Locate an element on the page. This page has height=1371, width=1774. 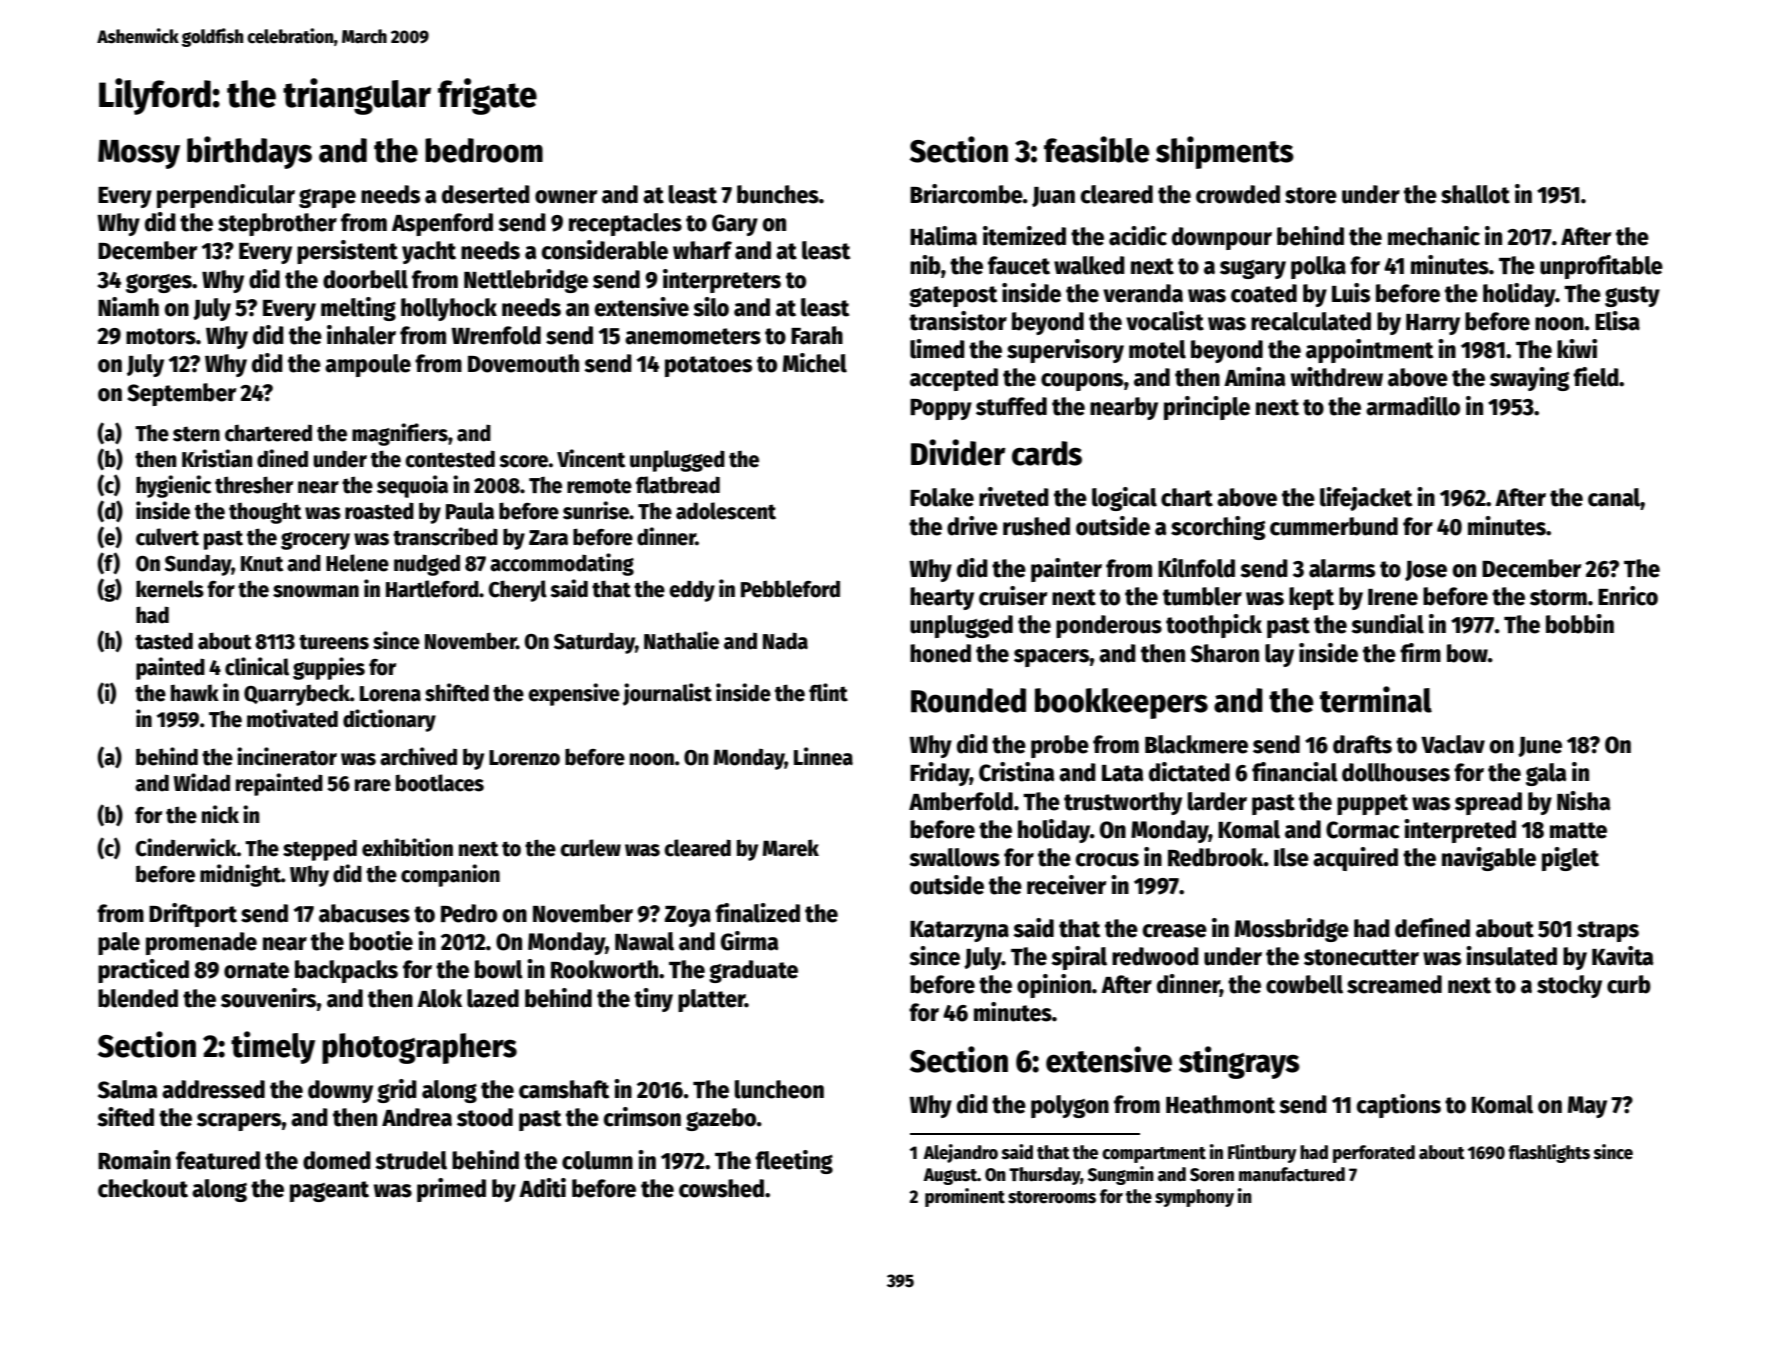
lifejacket is located at coordinates (1366, 499).
